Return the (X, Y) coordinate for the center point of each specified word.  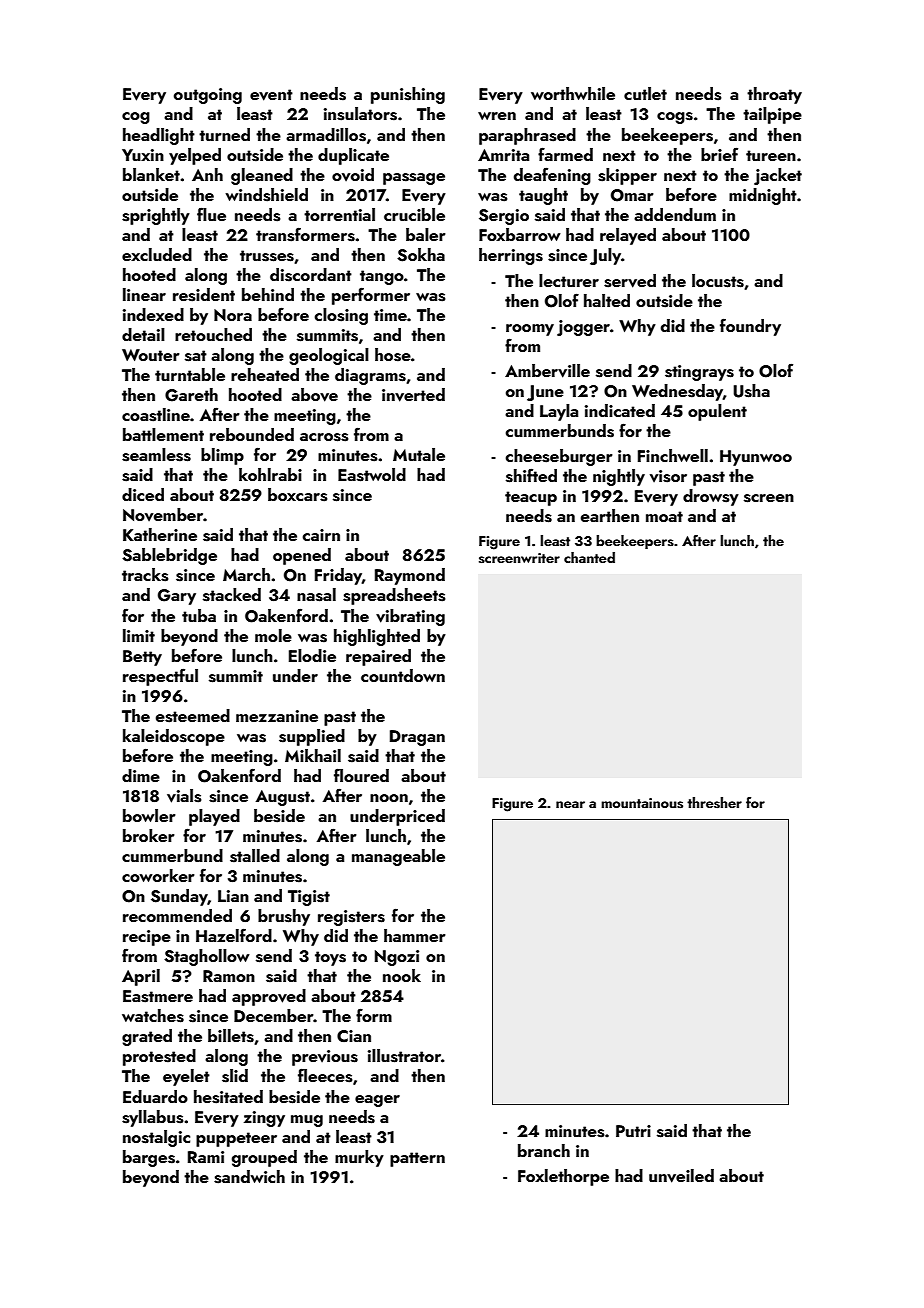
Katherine (160, 534)
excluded (157, 254)
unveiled (681, 1176)
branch (544, 1150)
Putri (633, 1131)
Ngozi (397, 958)
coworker (158, 875)
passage (414, 179)
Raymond (410, 576)
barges (149, 1158)
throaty (774, 95)
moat (664, 516)
